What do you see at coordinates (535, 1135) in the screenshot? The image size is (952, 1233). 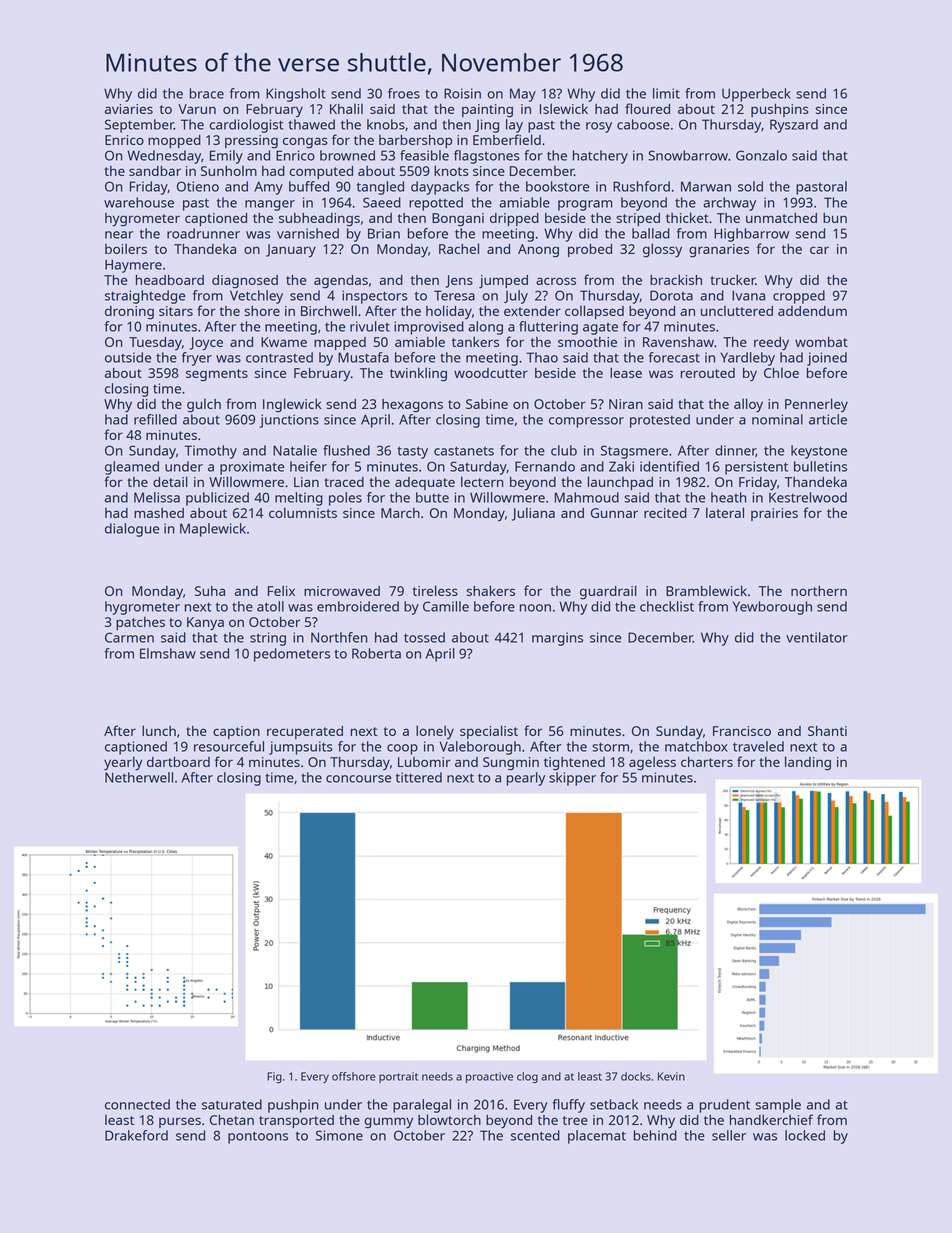 I see `scented` at bounding box center [535, 1135].
